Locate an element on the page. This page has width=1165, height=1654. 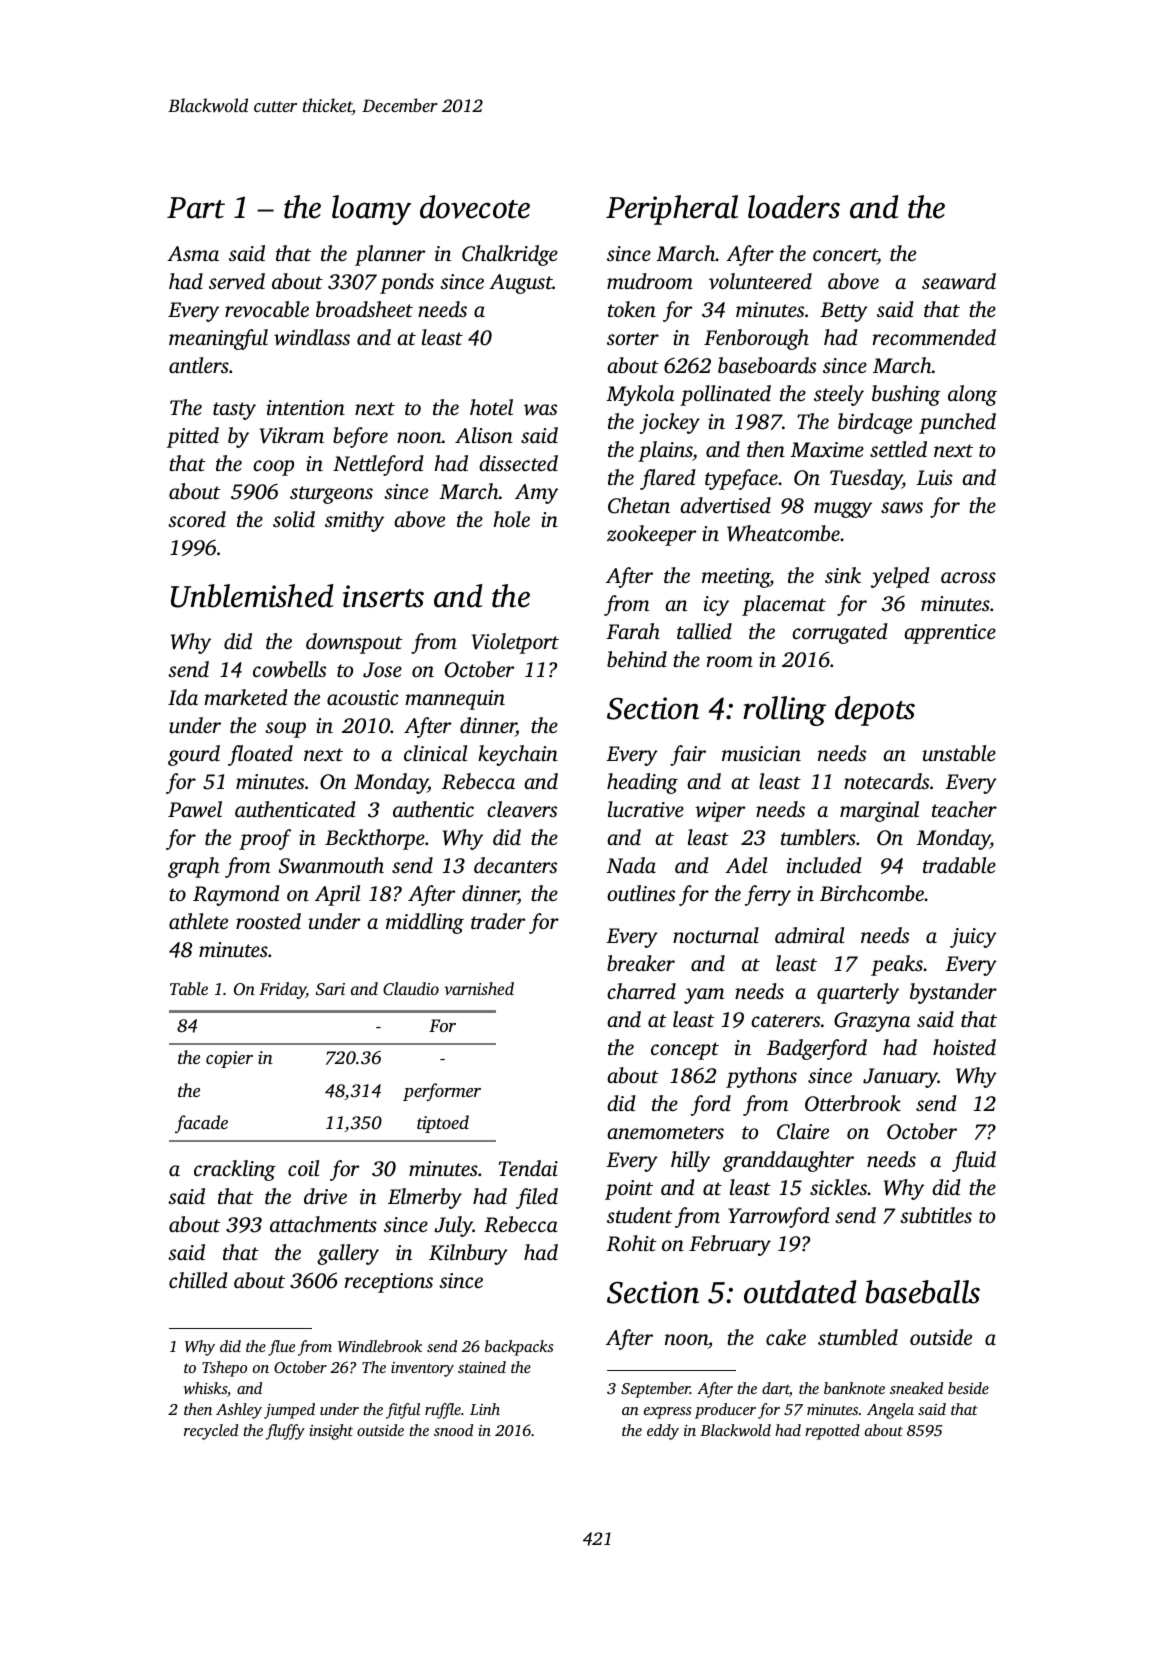
backpacks is located at coordinates (519, 1348).
